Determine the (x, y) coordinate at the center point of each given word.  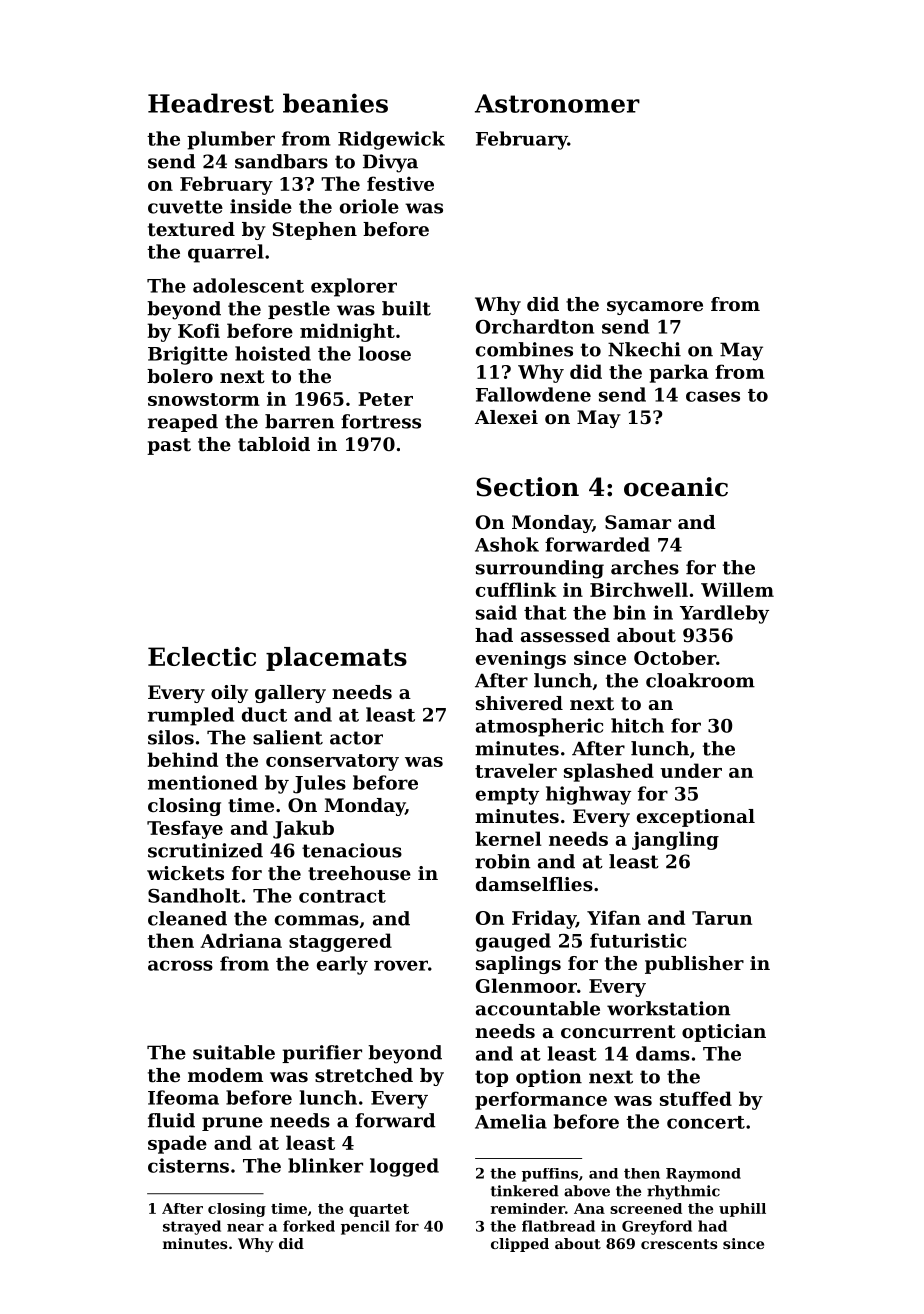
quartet (379, 1210)
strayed (192, 1227)
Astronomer (557, 103)
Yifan (614, 917)
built (406, 308)
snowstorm (204, 399)
